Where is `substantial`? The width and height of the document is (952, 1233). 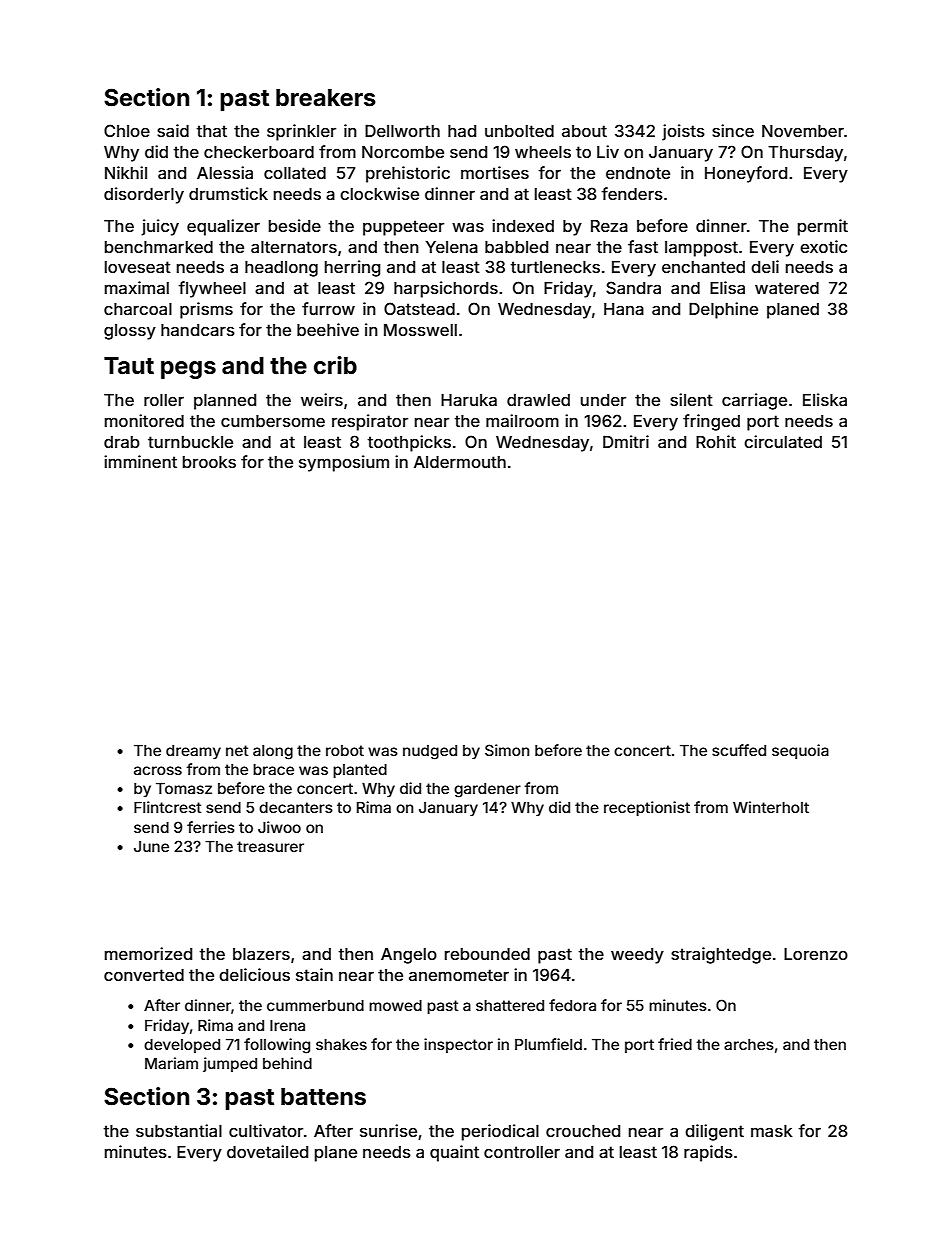
substantial is located at coordinates (179, 1130).
